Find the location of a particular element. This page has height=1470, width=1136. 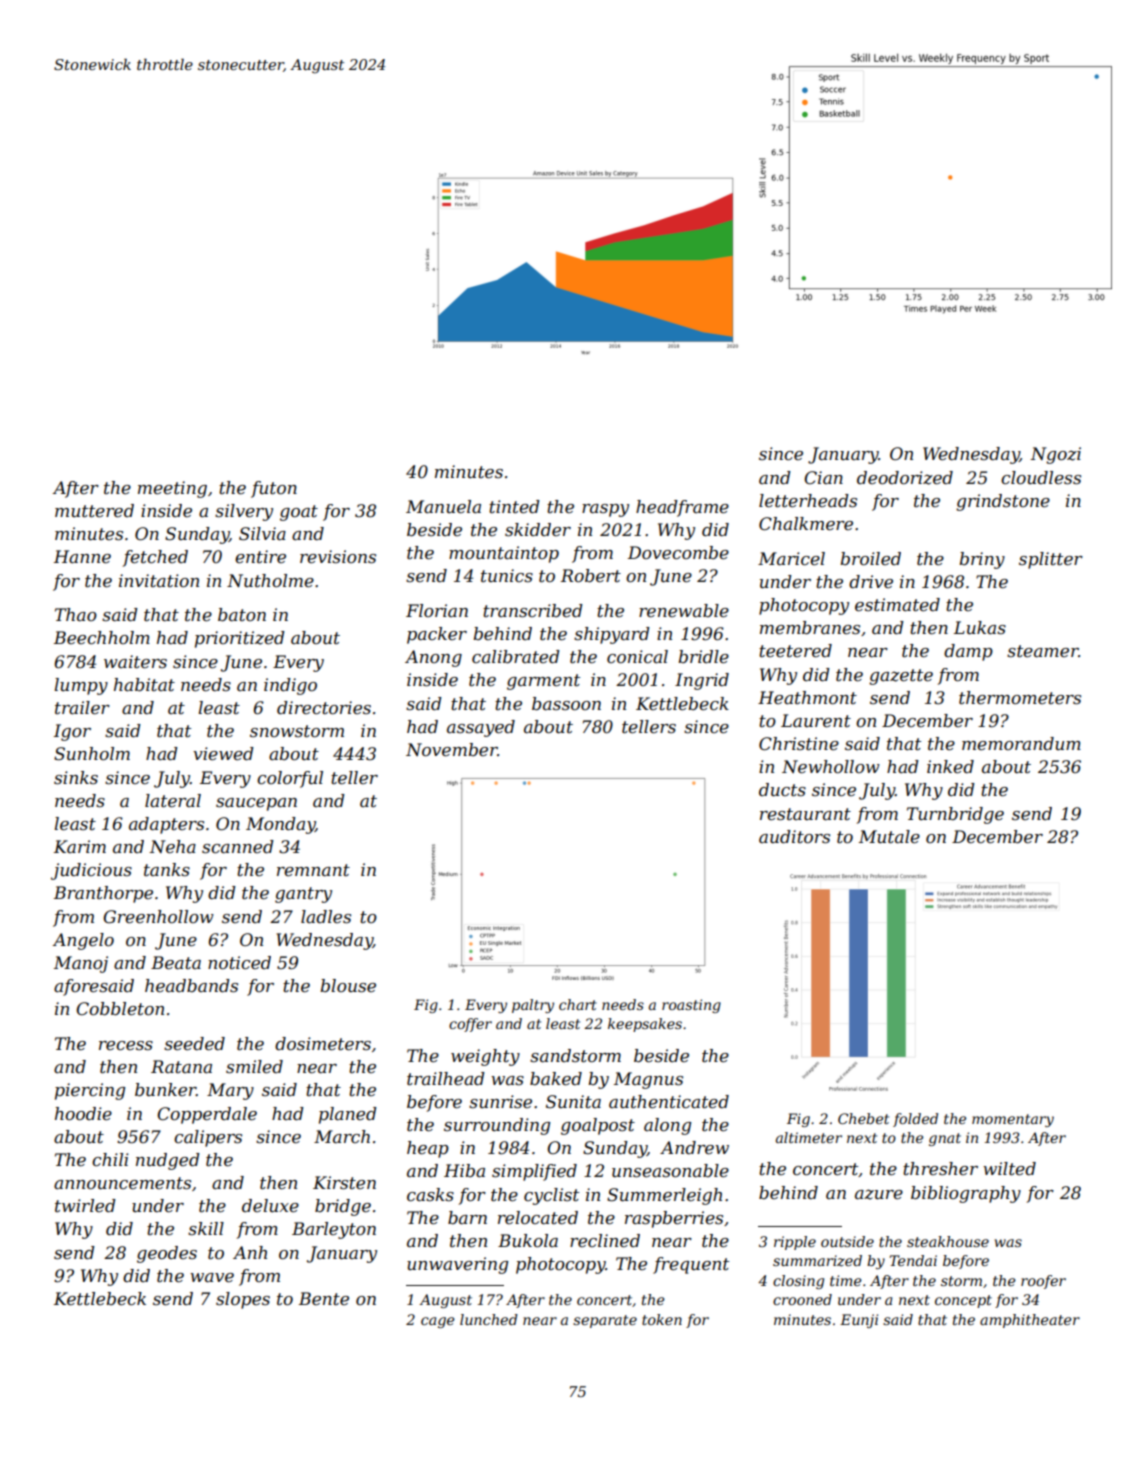

steamer is located at coordinates (1043, 651).
